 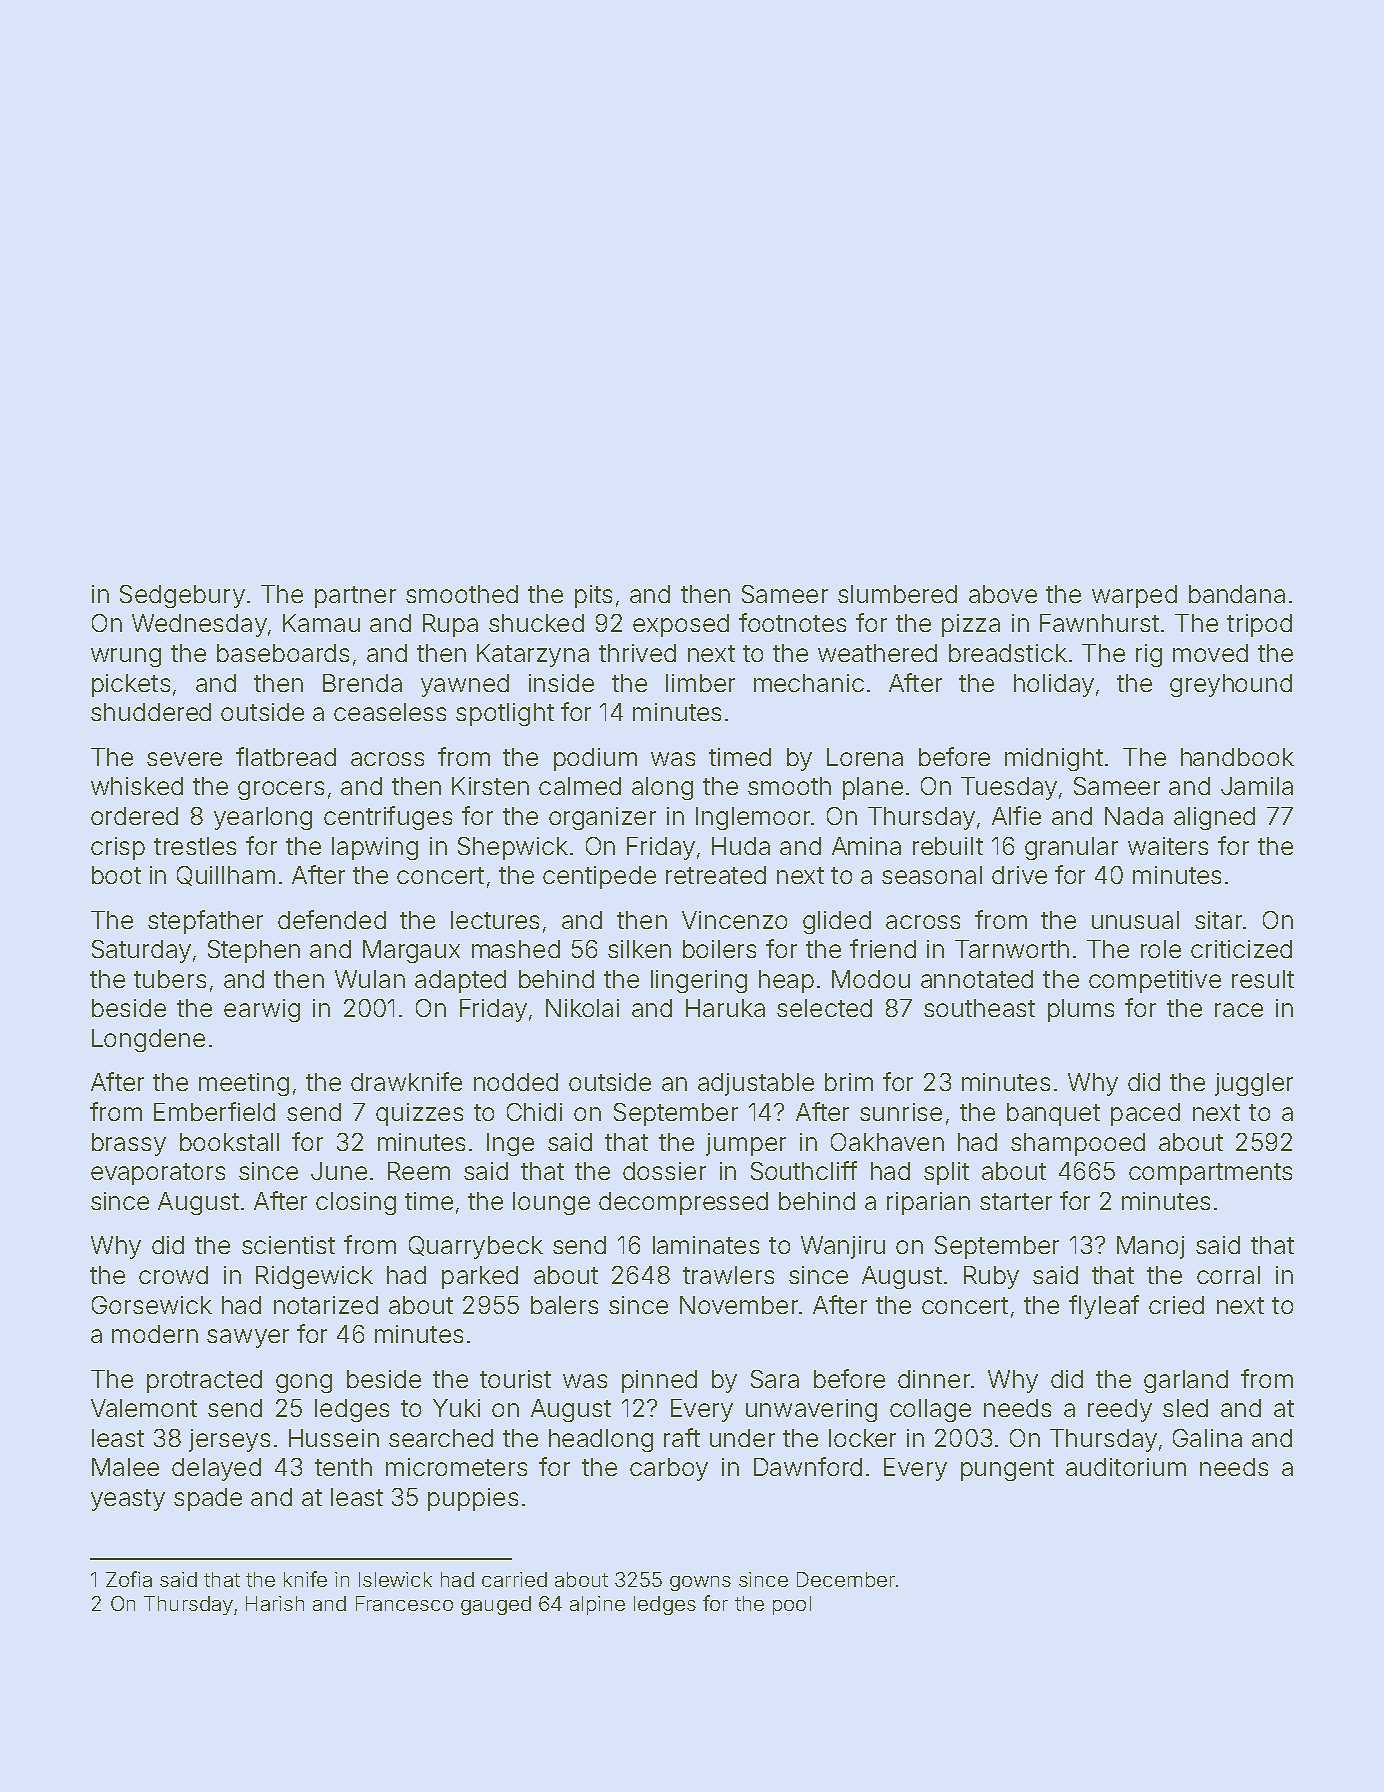 I want to click on Wednesday, so click(x=199, y=625).
